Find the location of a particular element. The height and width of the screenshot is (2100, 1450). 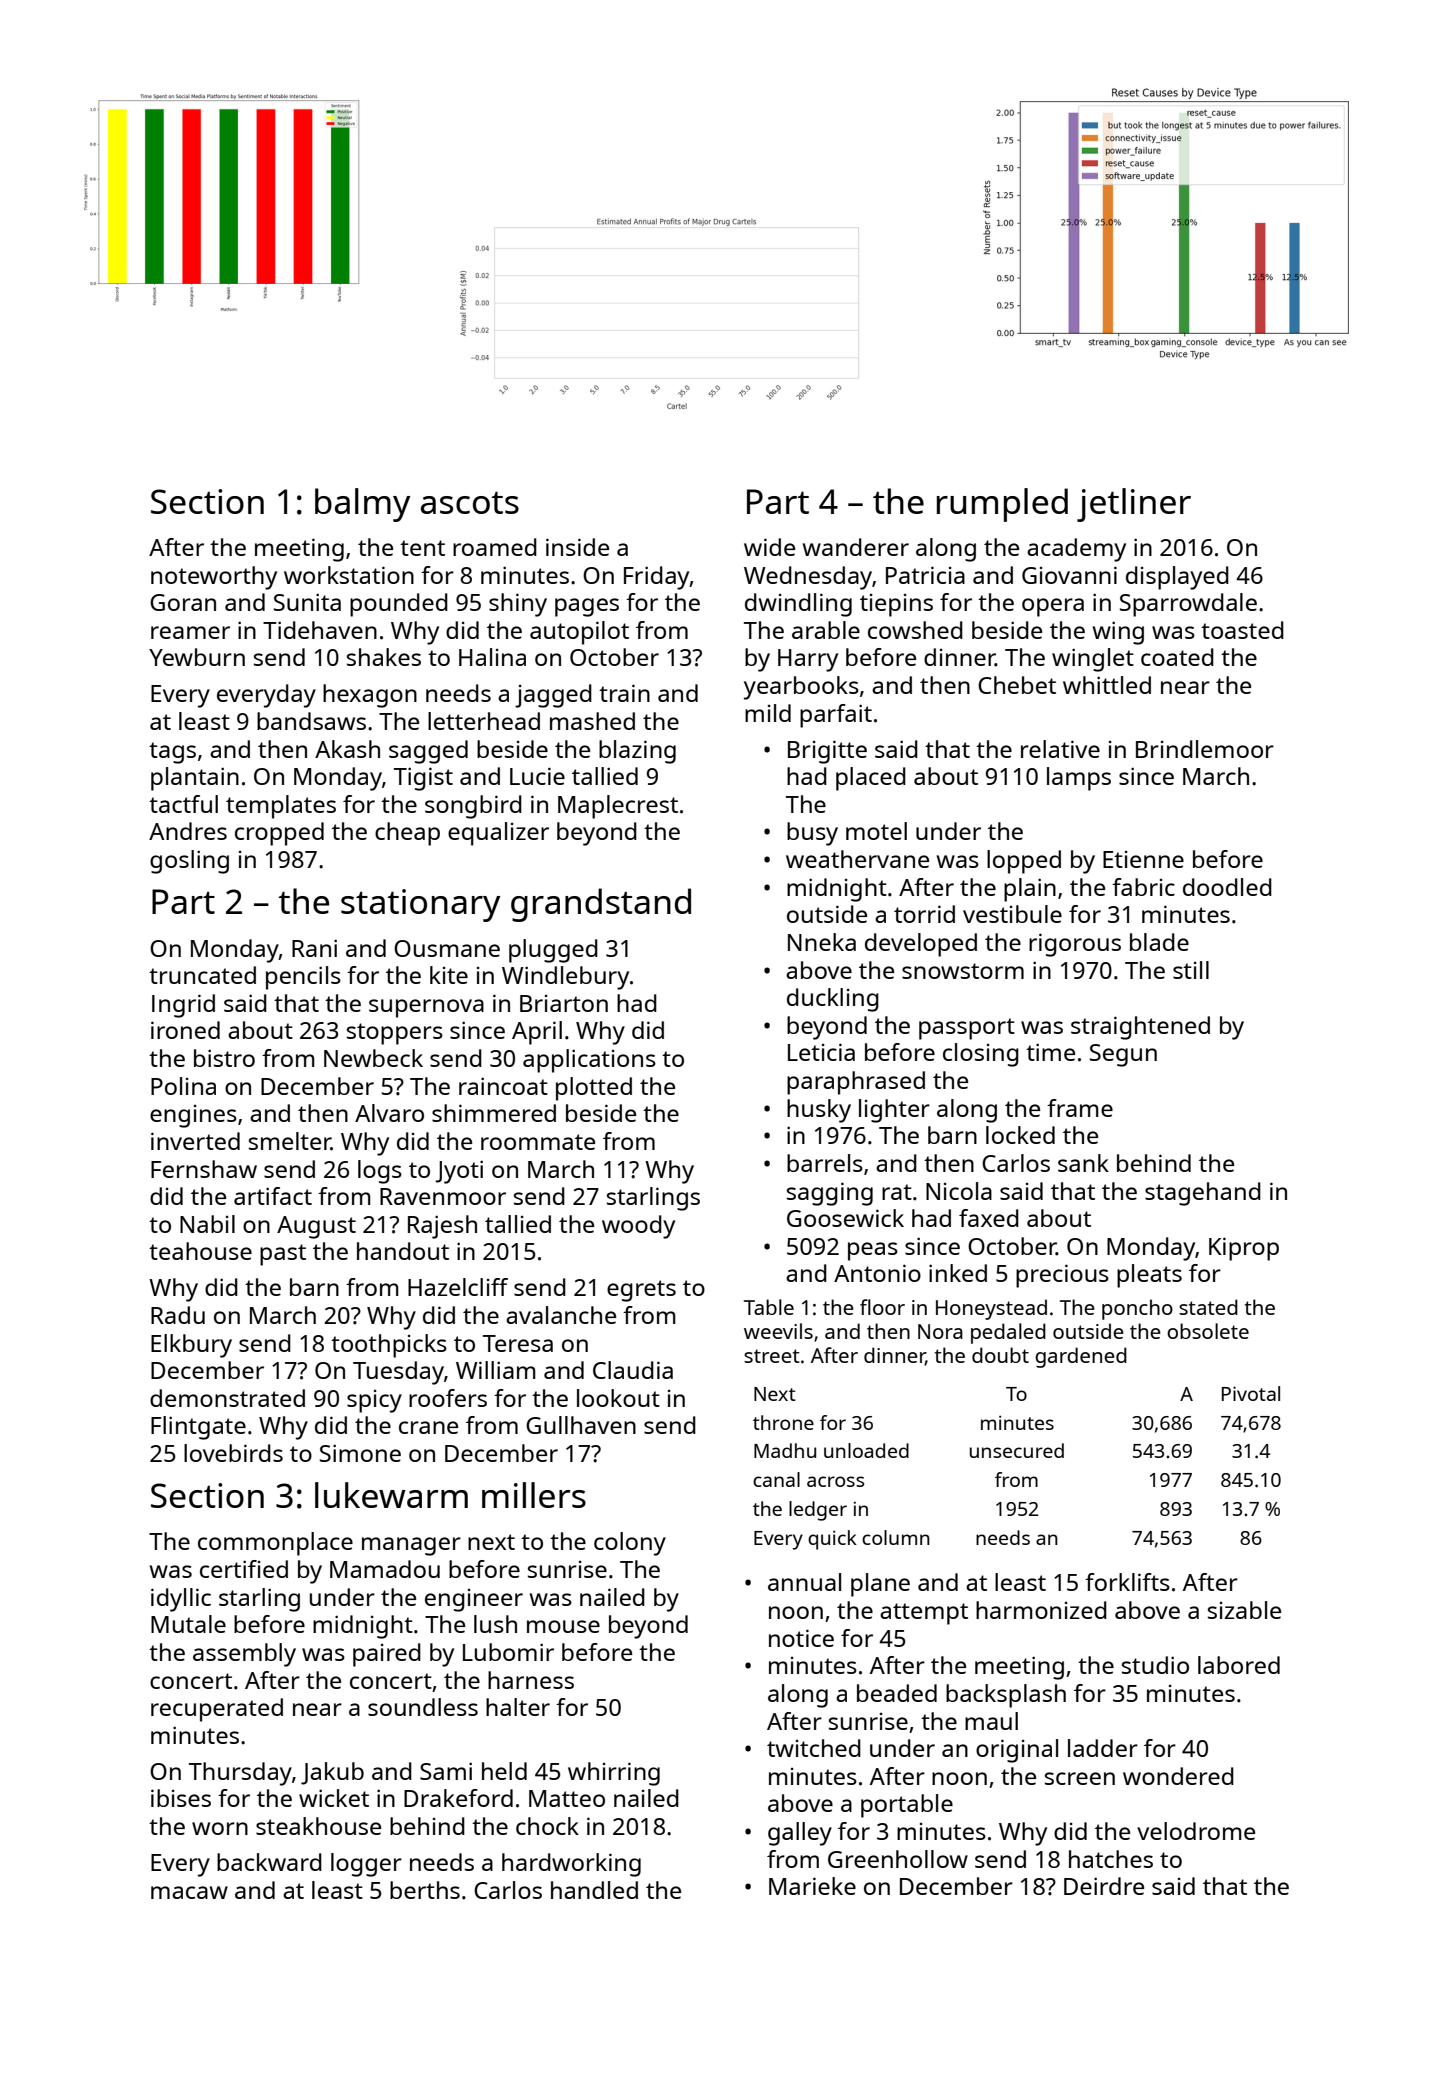

unsecured is located at coordinates (1017, 1450).
